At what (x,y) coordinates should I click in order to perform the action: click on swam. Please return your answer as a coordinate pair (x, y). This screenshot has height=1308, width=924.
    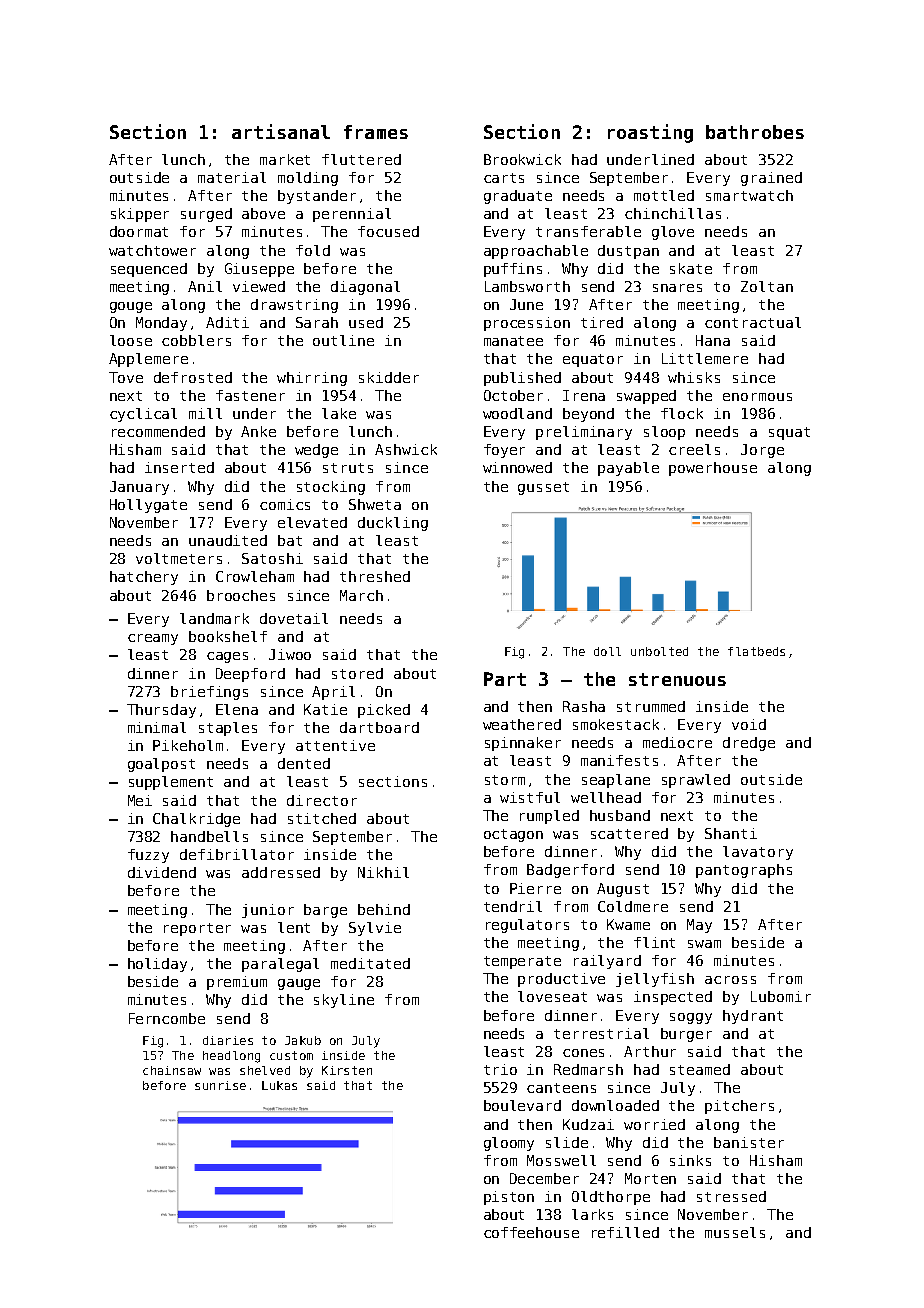
    Looking at the image, I should click on (704, 944).
